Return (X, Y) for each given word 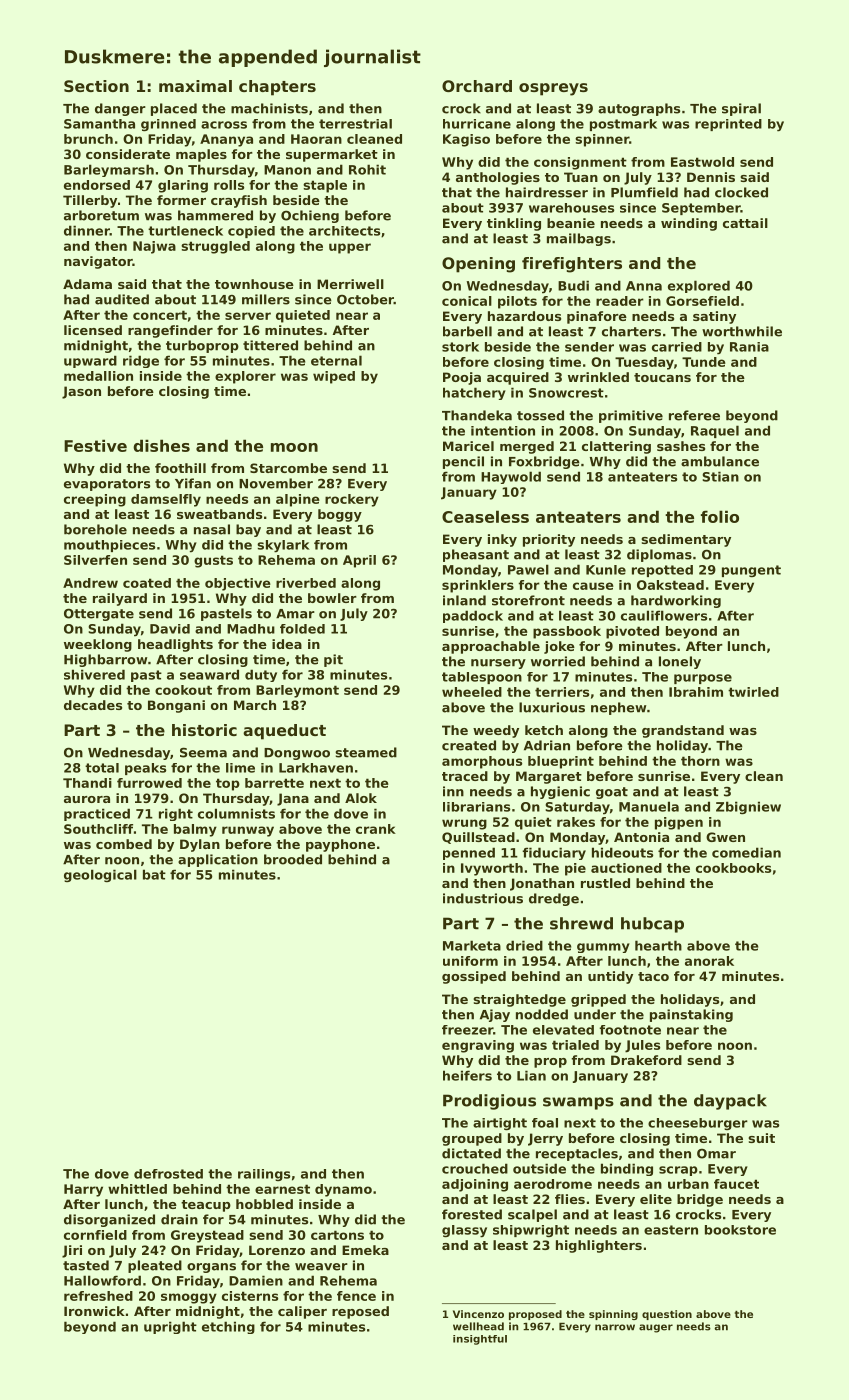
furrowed (149, 783)
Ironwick (94, 1311)
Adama (87, 284)
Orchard (477, 86)
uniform (470, 961)
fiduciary (554, 853)
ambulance (720, 461)
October (365, 299)
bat (154, 874)
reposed (360, 1312)
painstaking (691, 1015)
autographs (639, 109)
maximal (195, 86)
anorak (709, 961)
